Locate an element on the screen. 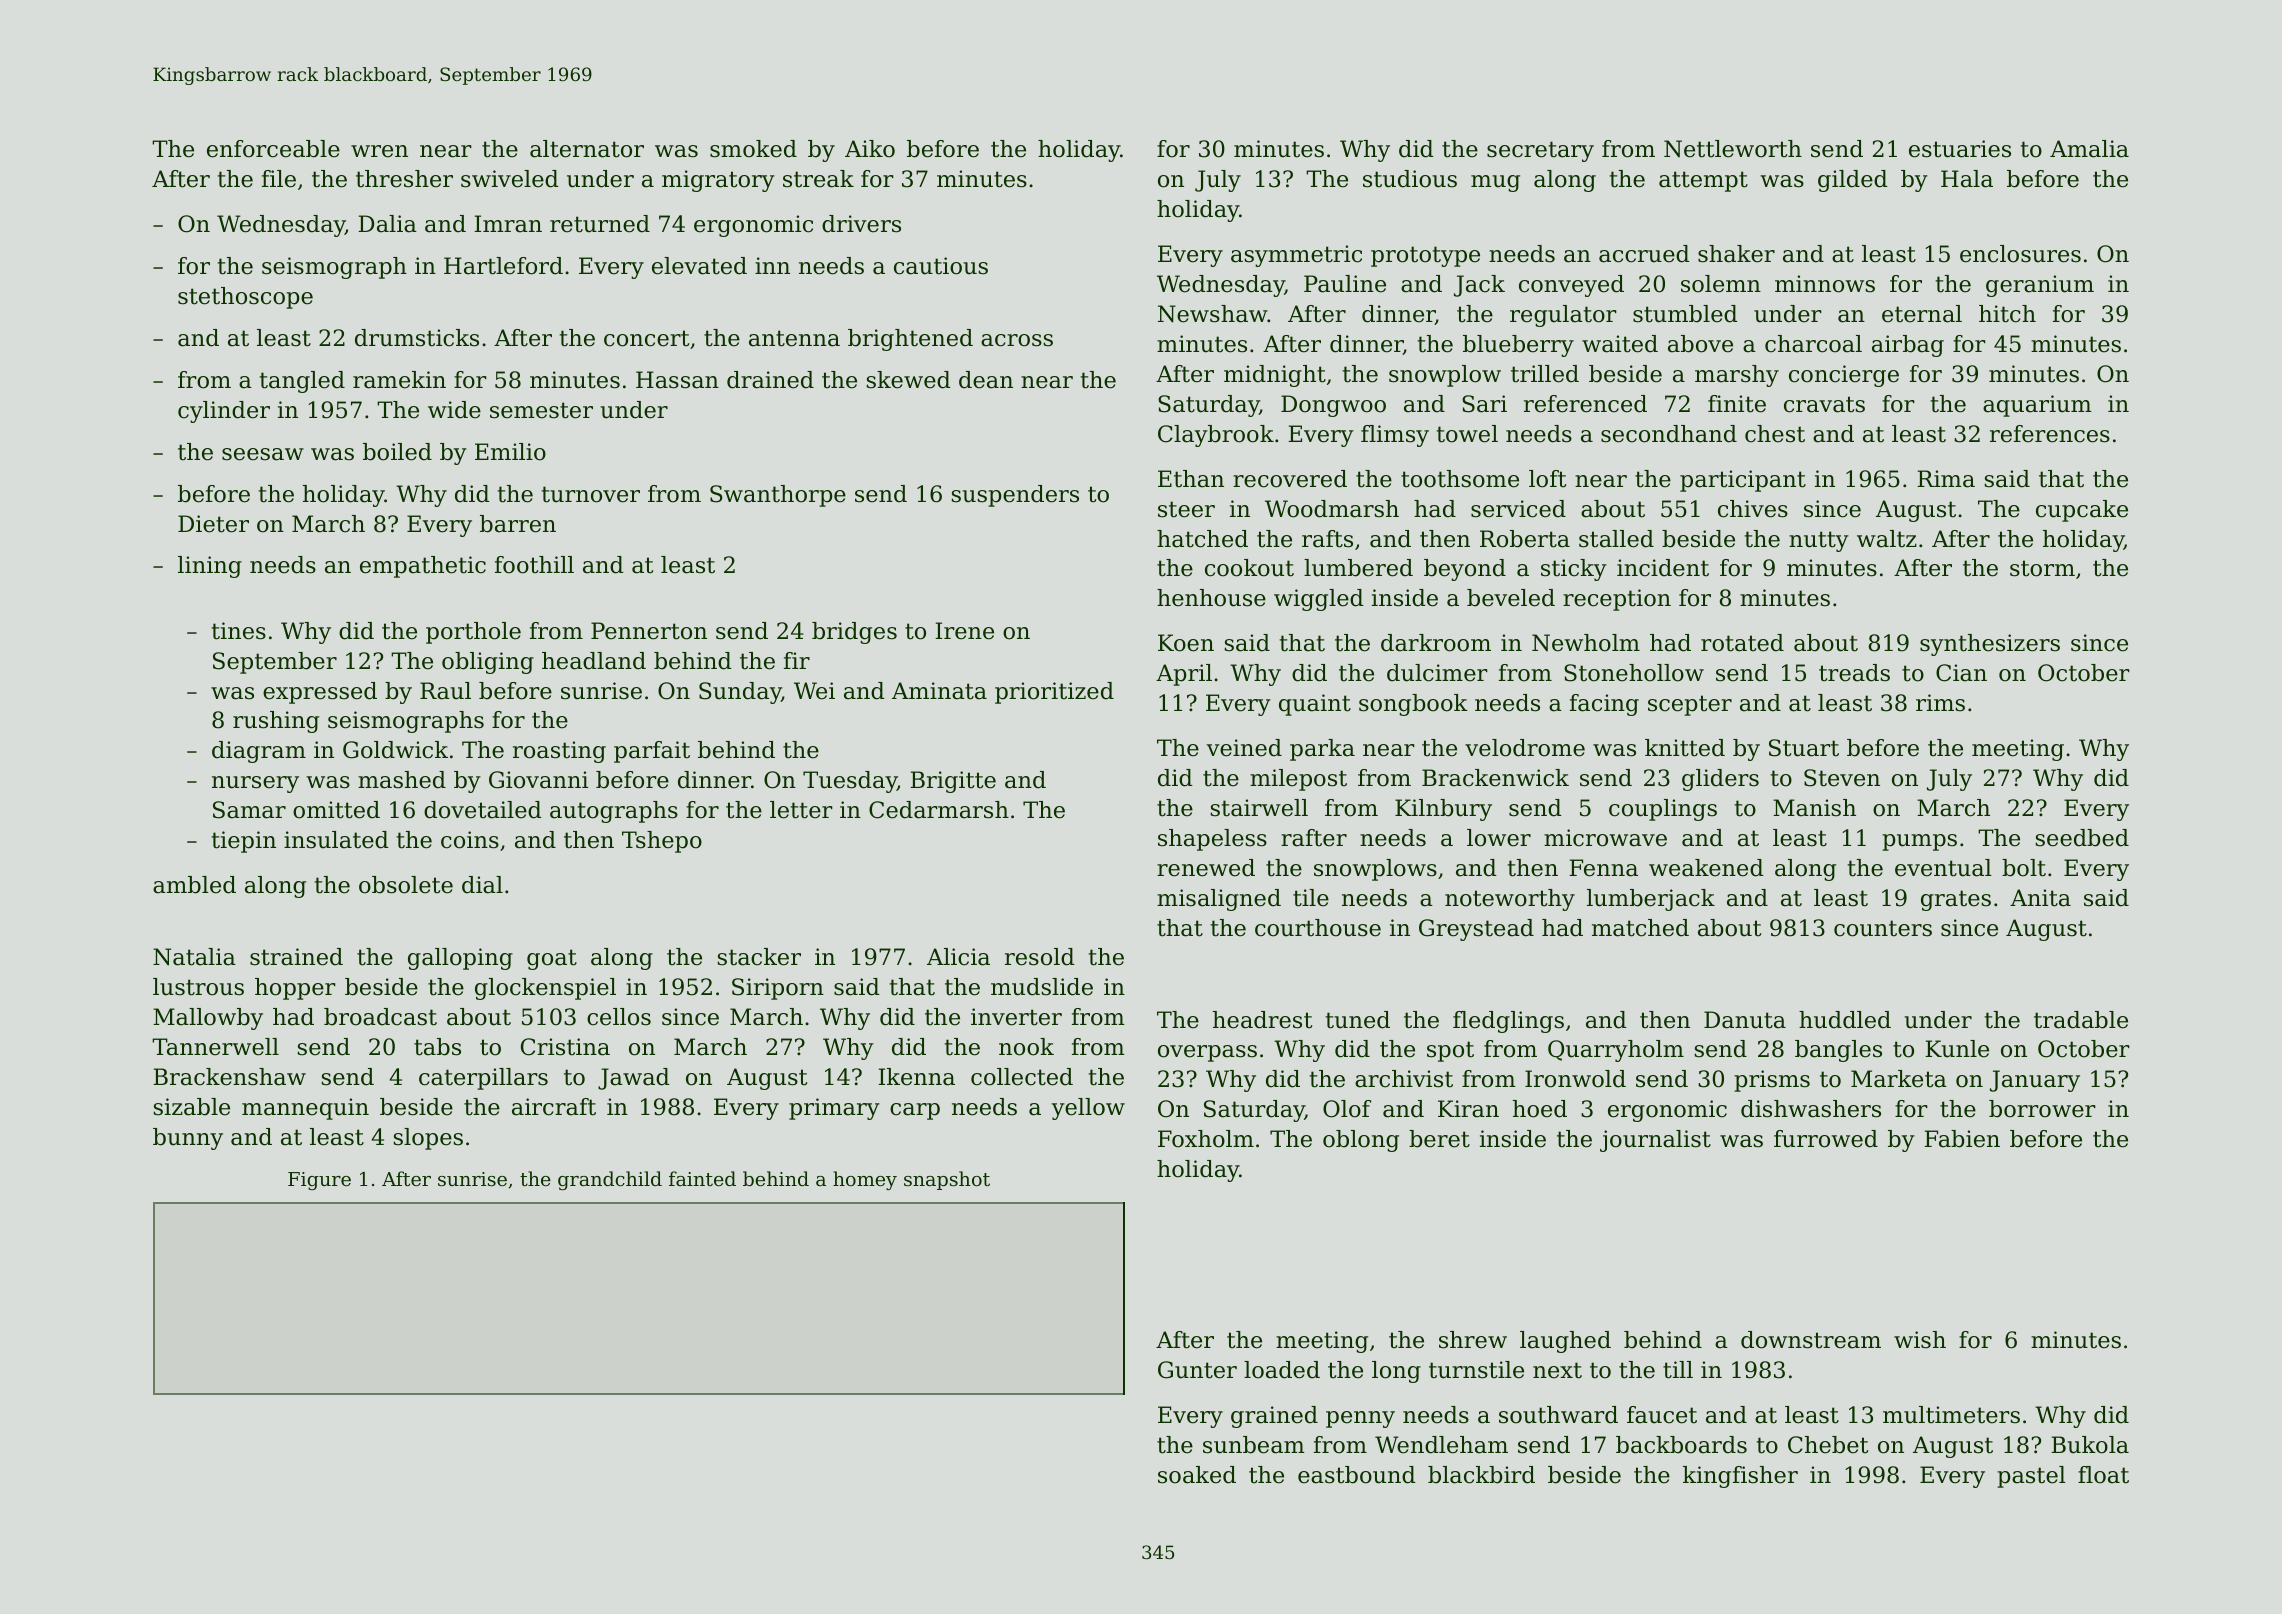 This screenshot has height=1614, width=2282. insulated is located at coordinates (336, 840).
